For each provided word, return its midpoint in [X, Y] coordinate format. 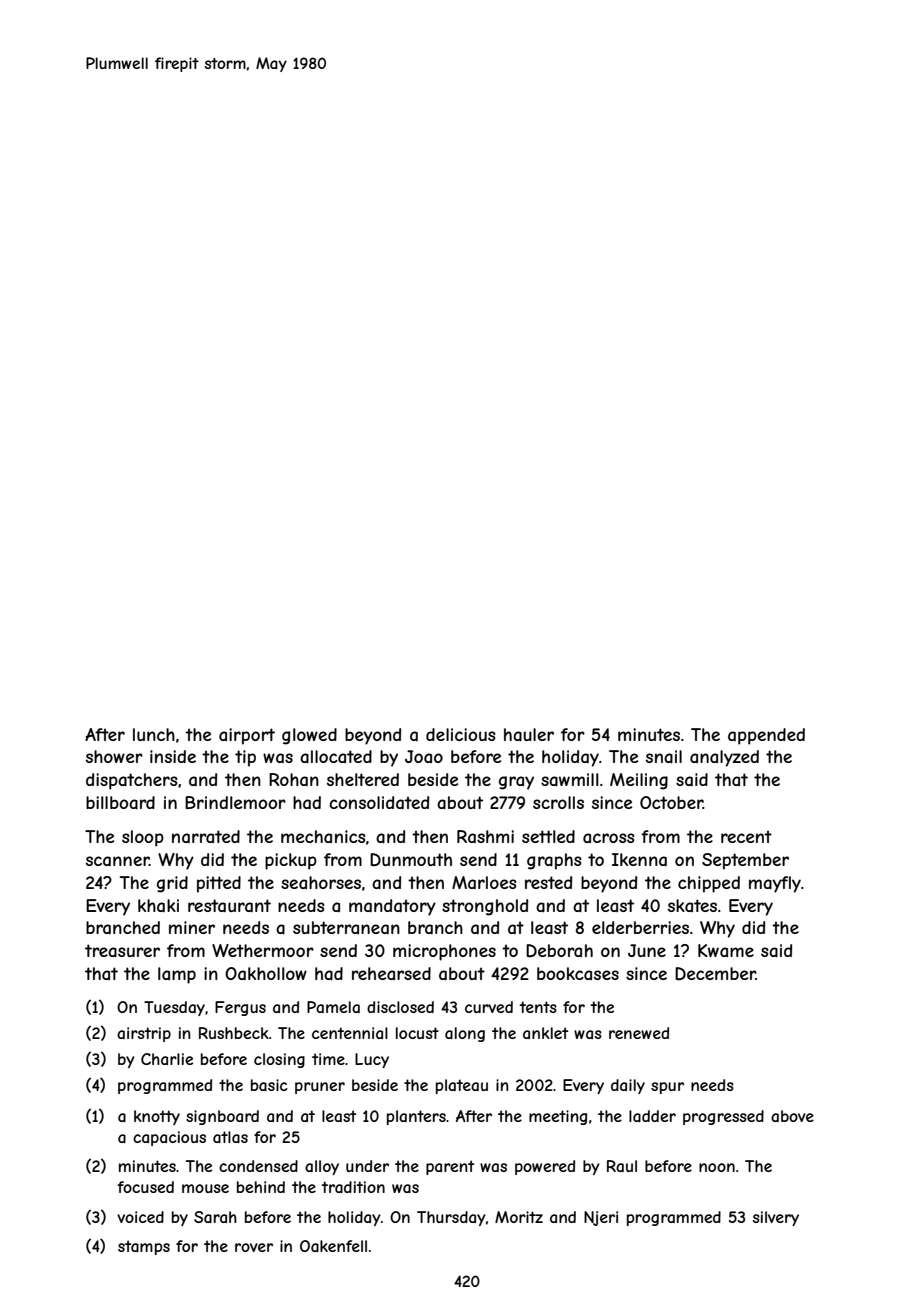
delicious [461, 734]
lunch [154, 734]
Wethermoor [263, 950]
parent [450, 1167]
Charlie [167, 1059]
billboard [120, 802]
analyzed [724, 758]
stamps [144, 1247]
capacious [169, 1138]
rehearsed [391, 973]
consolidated [379, 802]
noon [717, 1167]
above [792, 1116]
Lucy [372, 1060]
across [609, 838]
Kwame [726, 950]
